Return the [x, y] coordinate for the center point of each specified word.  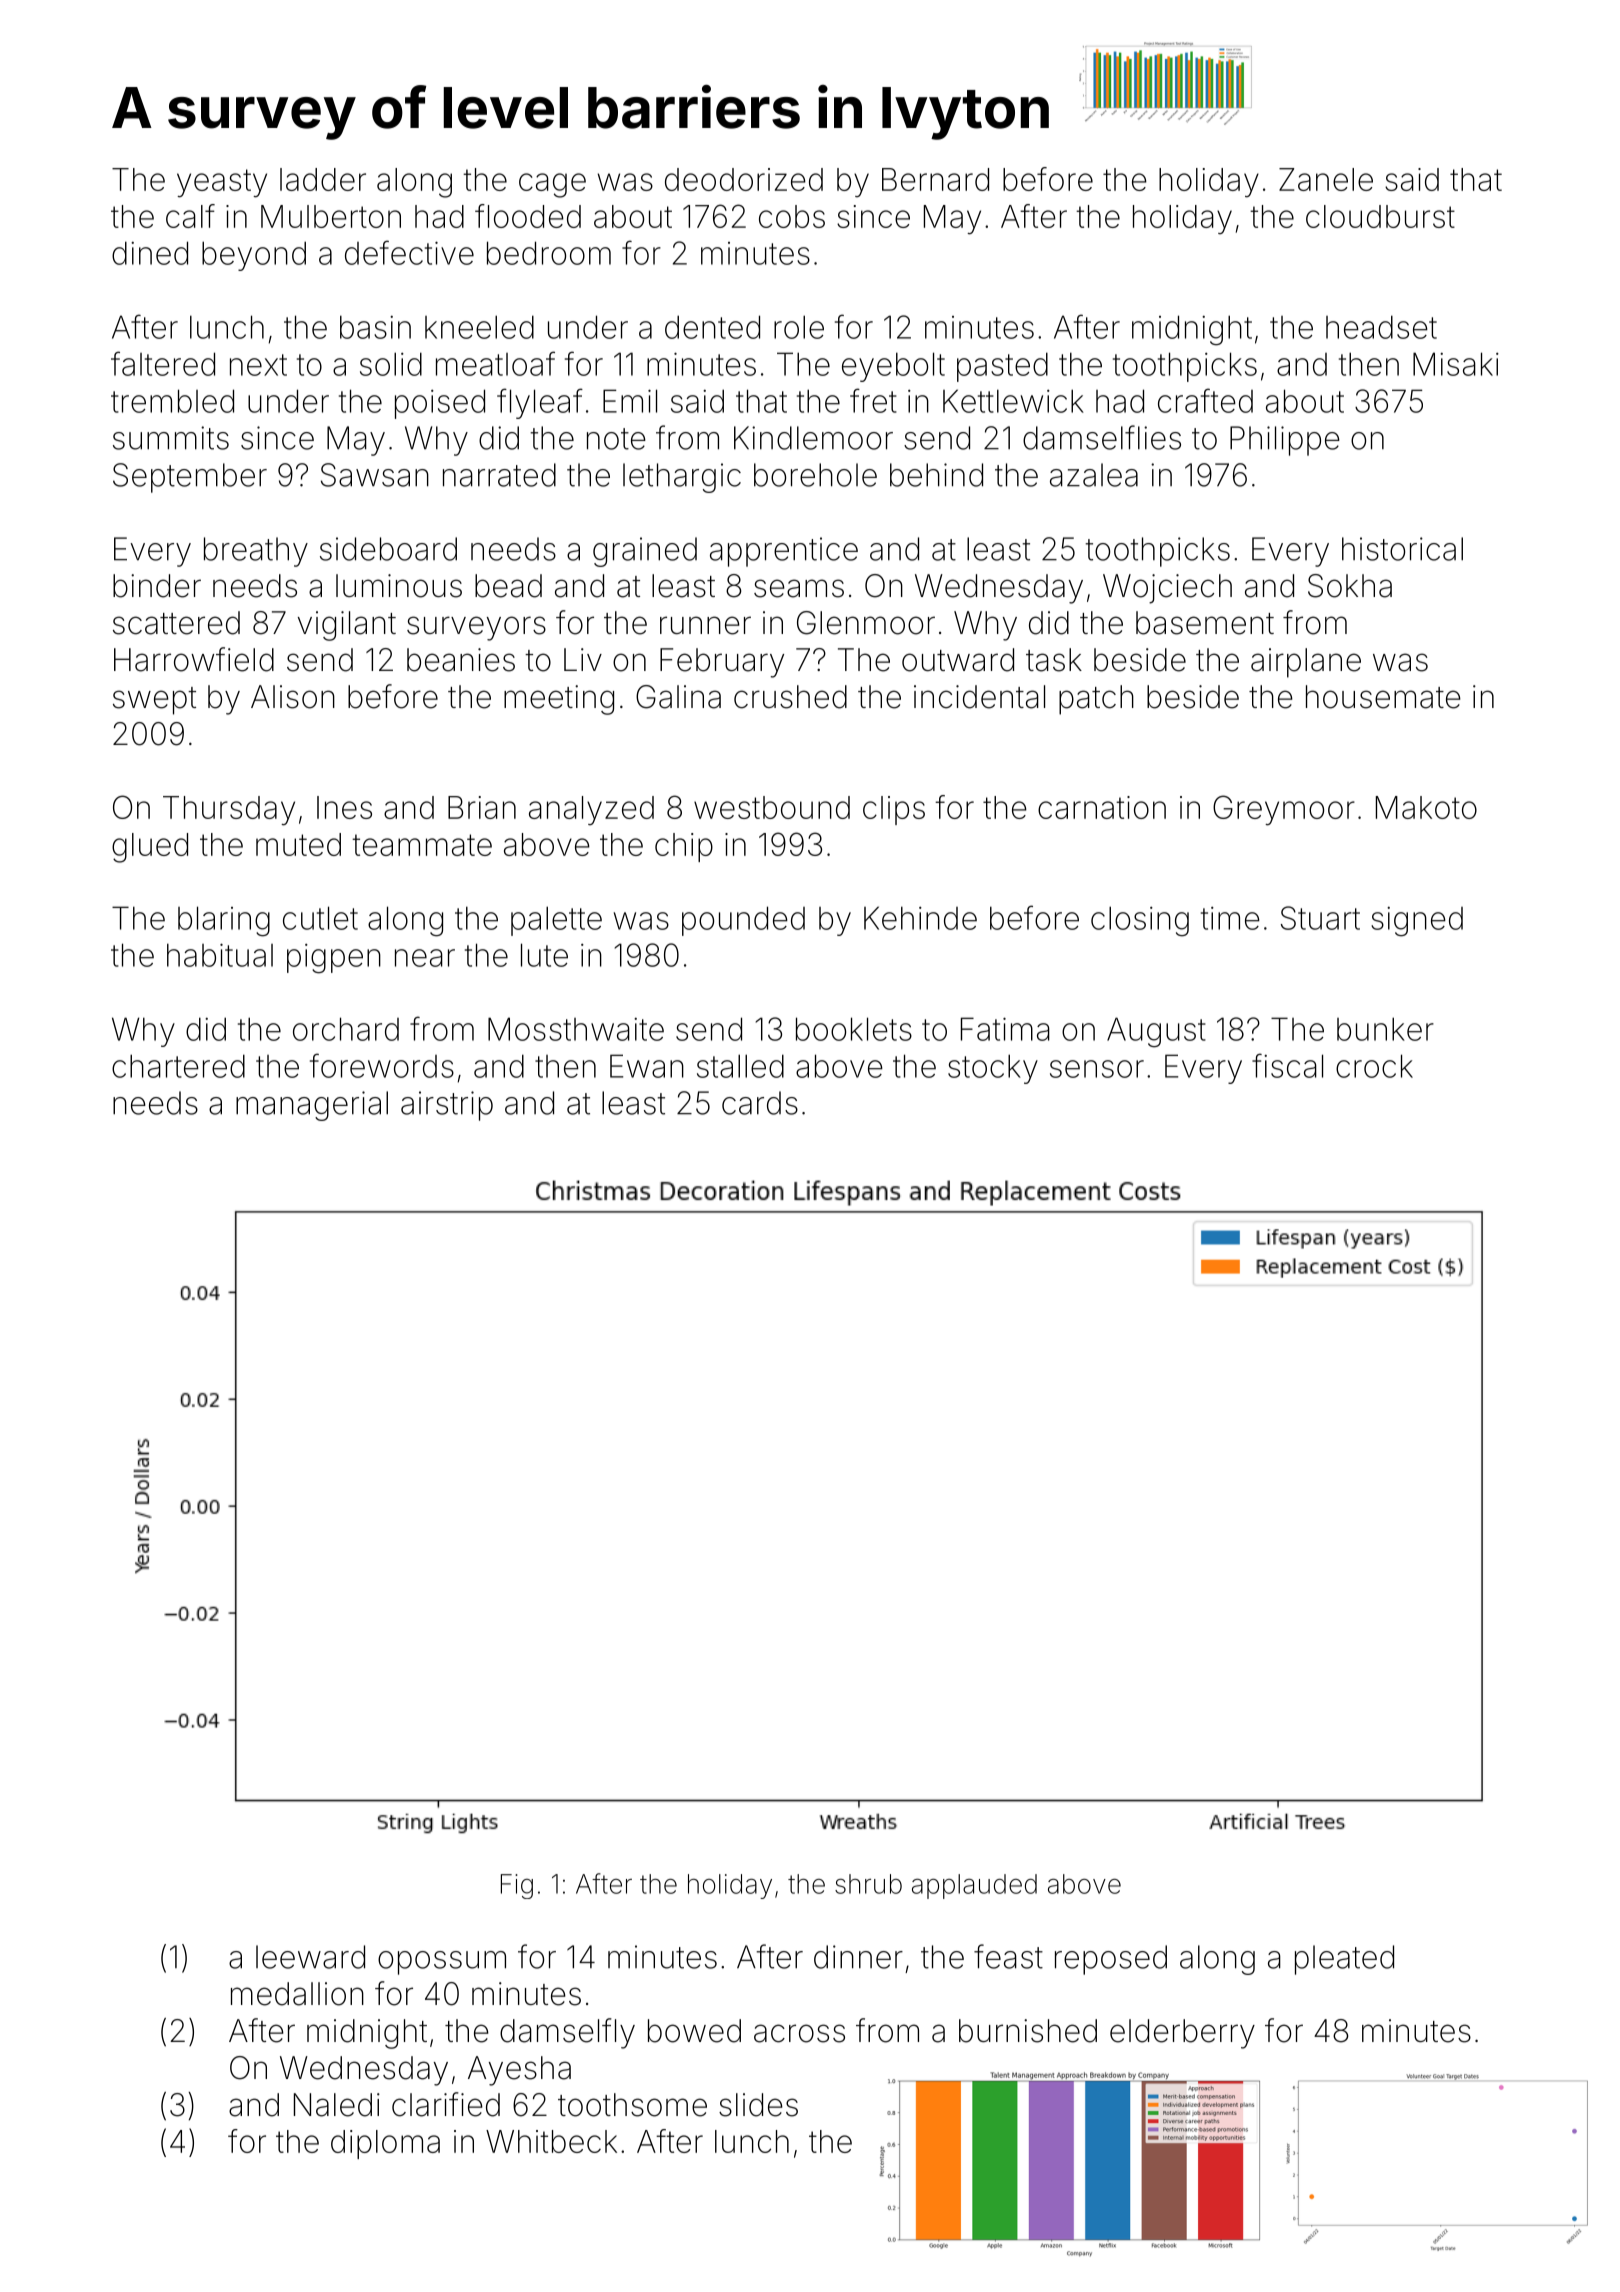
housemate [1383, 697]
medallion [297, 1994]
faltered [163, 363]
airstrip [447, 1106]
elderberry [1182, 2034]
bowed [694, 2031]
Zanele [1326, 179]
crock [1374, 1066]
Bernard [935, 179]
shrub [868, 1884]
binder [157, 586]
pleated [1344, 1960]
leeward [310, 1957]
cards [760, 1103]
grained [645, 552]
